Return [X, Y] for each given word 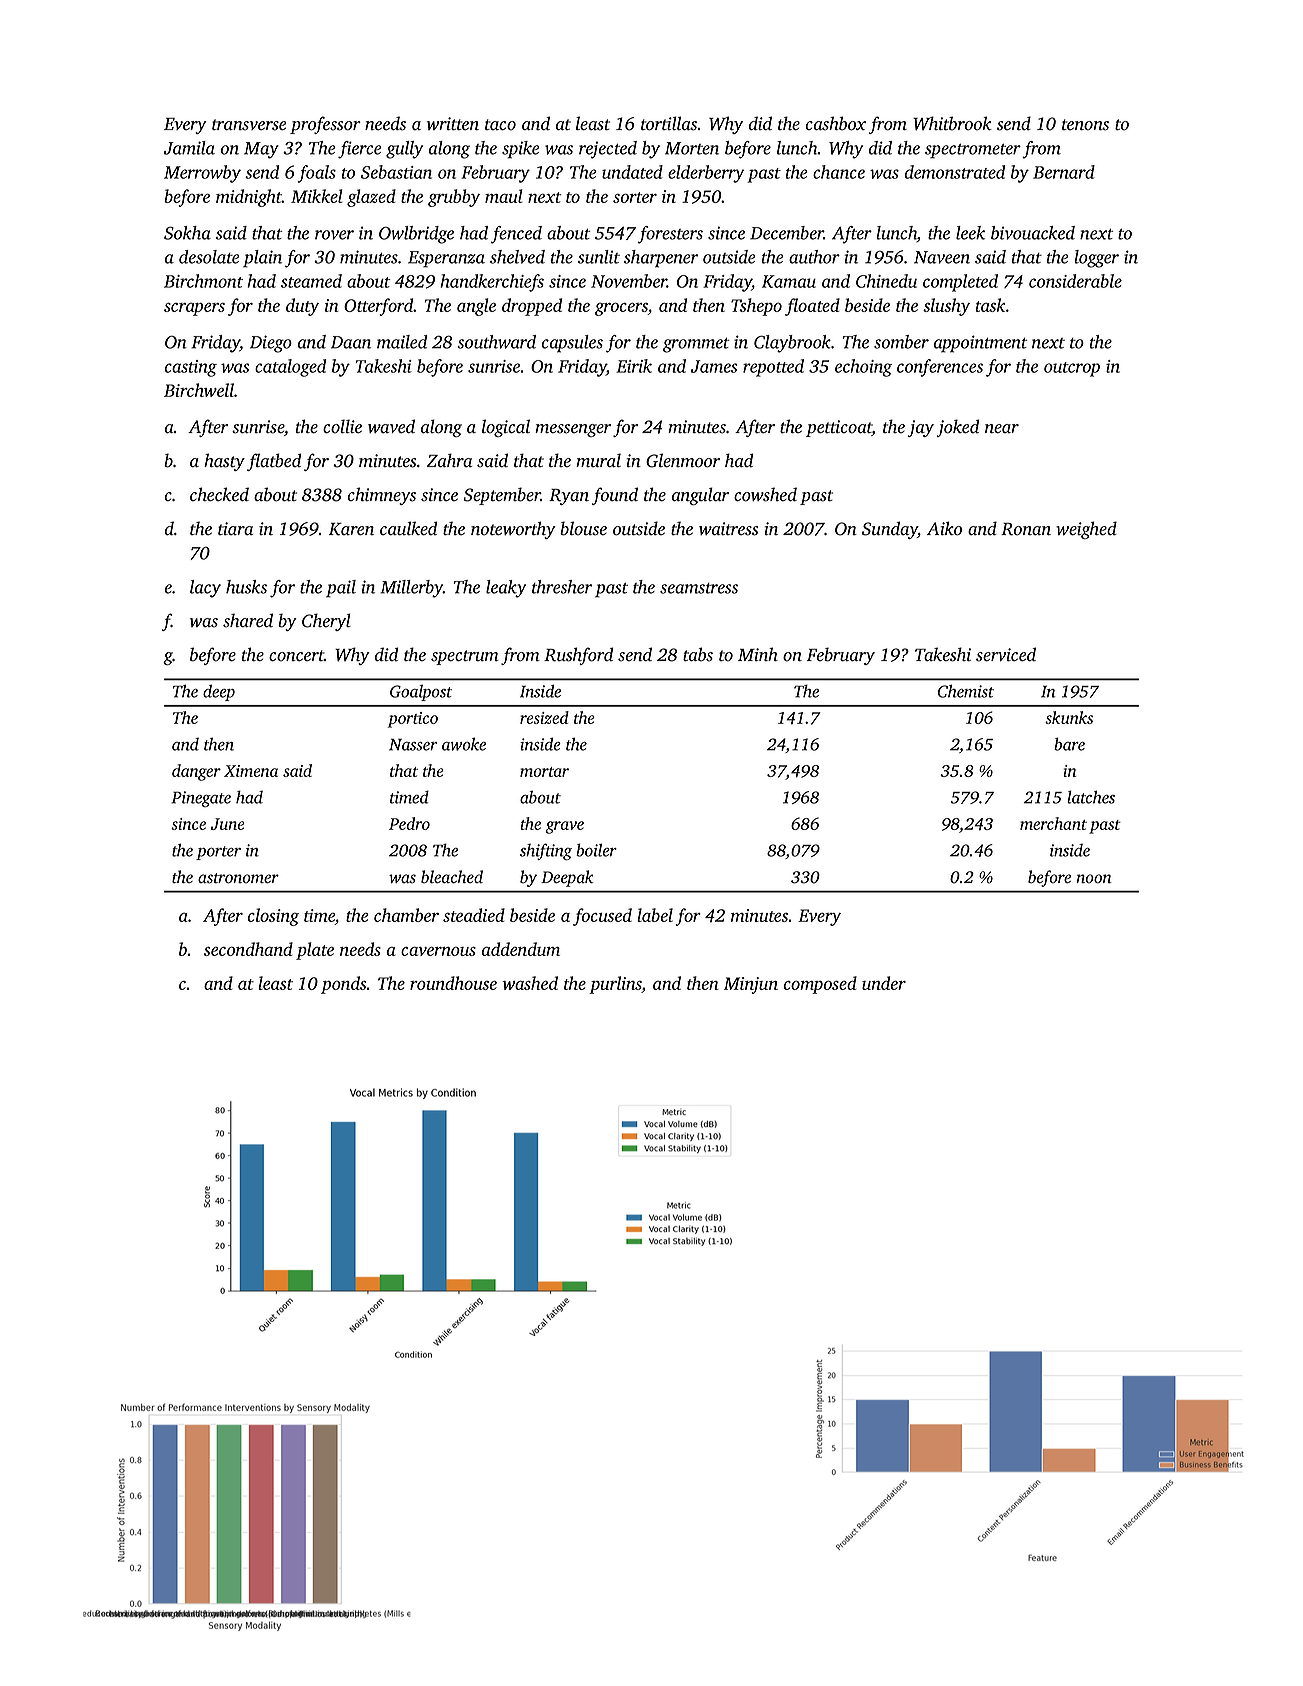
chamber [406, 915]
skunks [1069, 717]
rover [334, 235]
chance [839, 172]
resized [544, 717]
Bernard [1064, 172]
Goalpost [421, 693]
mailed [402, 342]
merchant [1053, 823]
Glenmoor [683, 460]
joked [958, 428]
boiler [596, 850]
